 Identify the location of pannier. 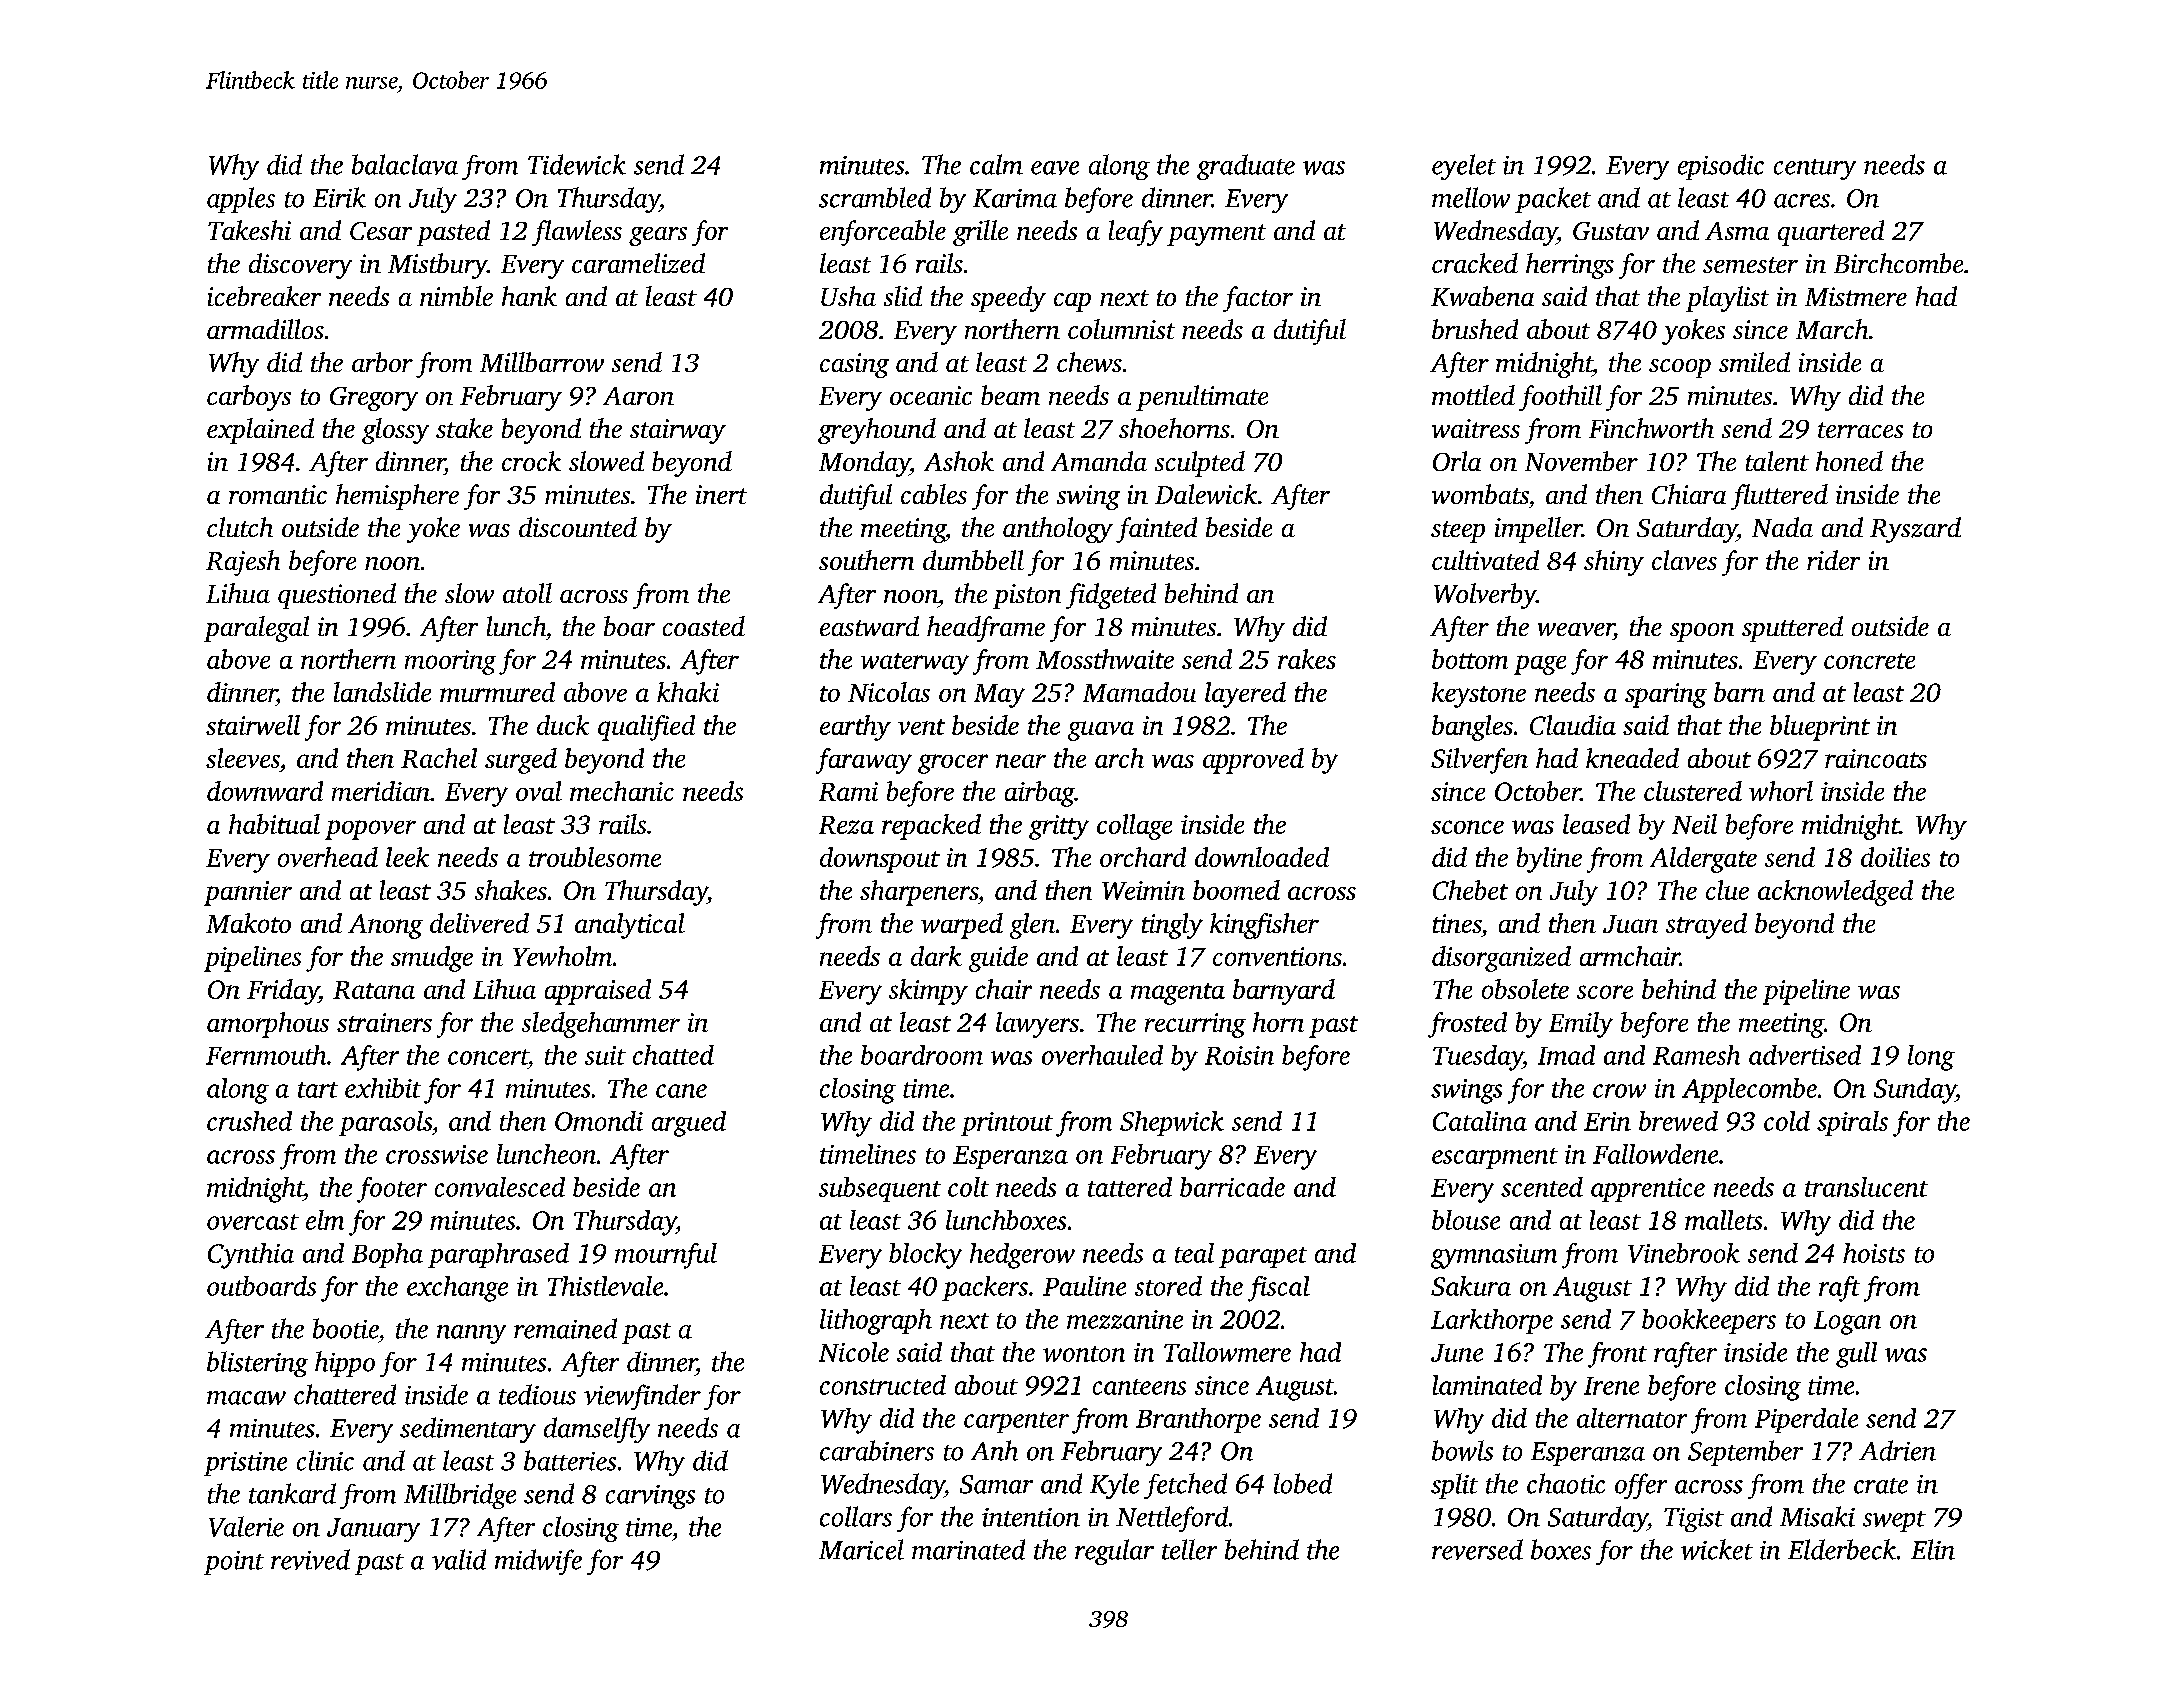
(248, 893).
